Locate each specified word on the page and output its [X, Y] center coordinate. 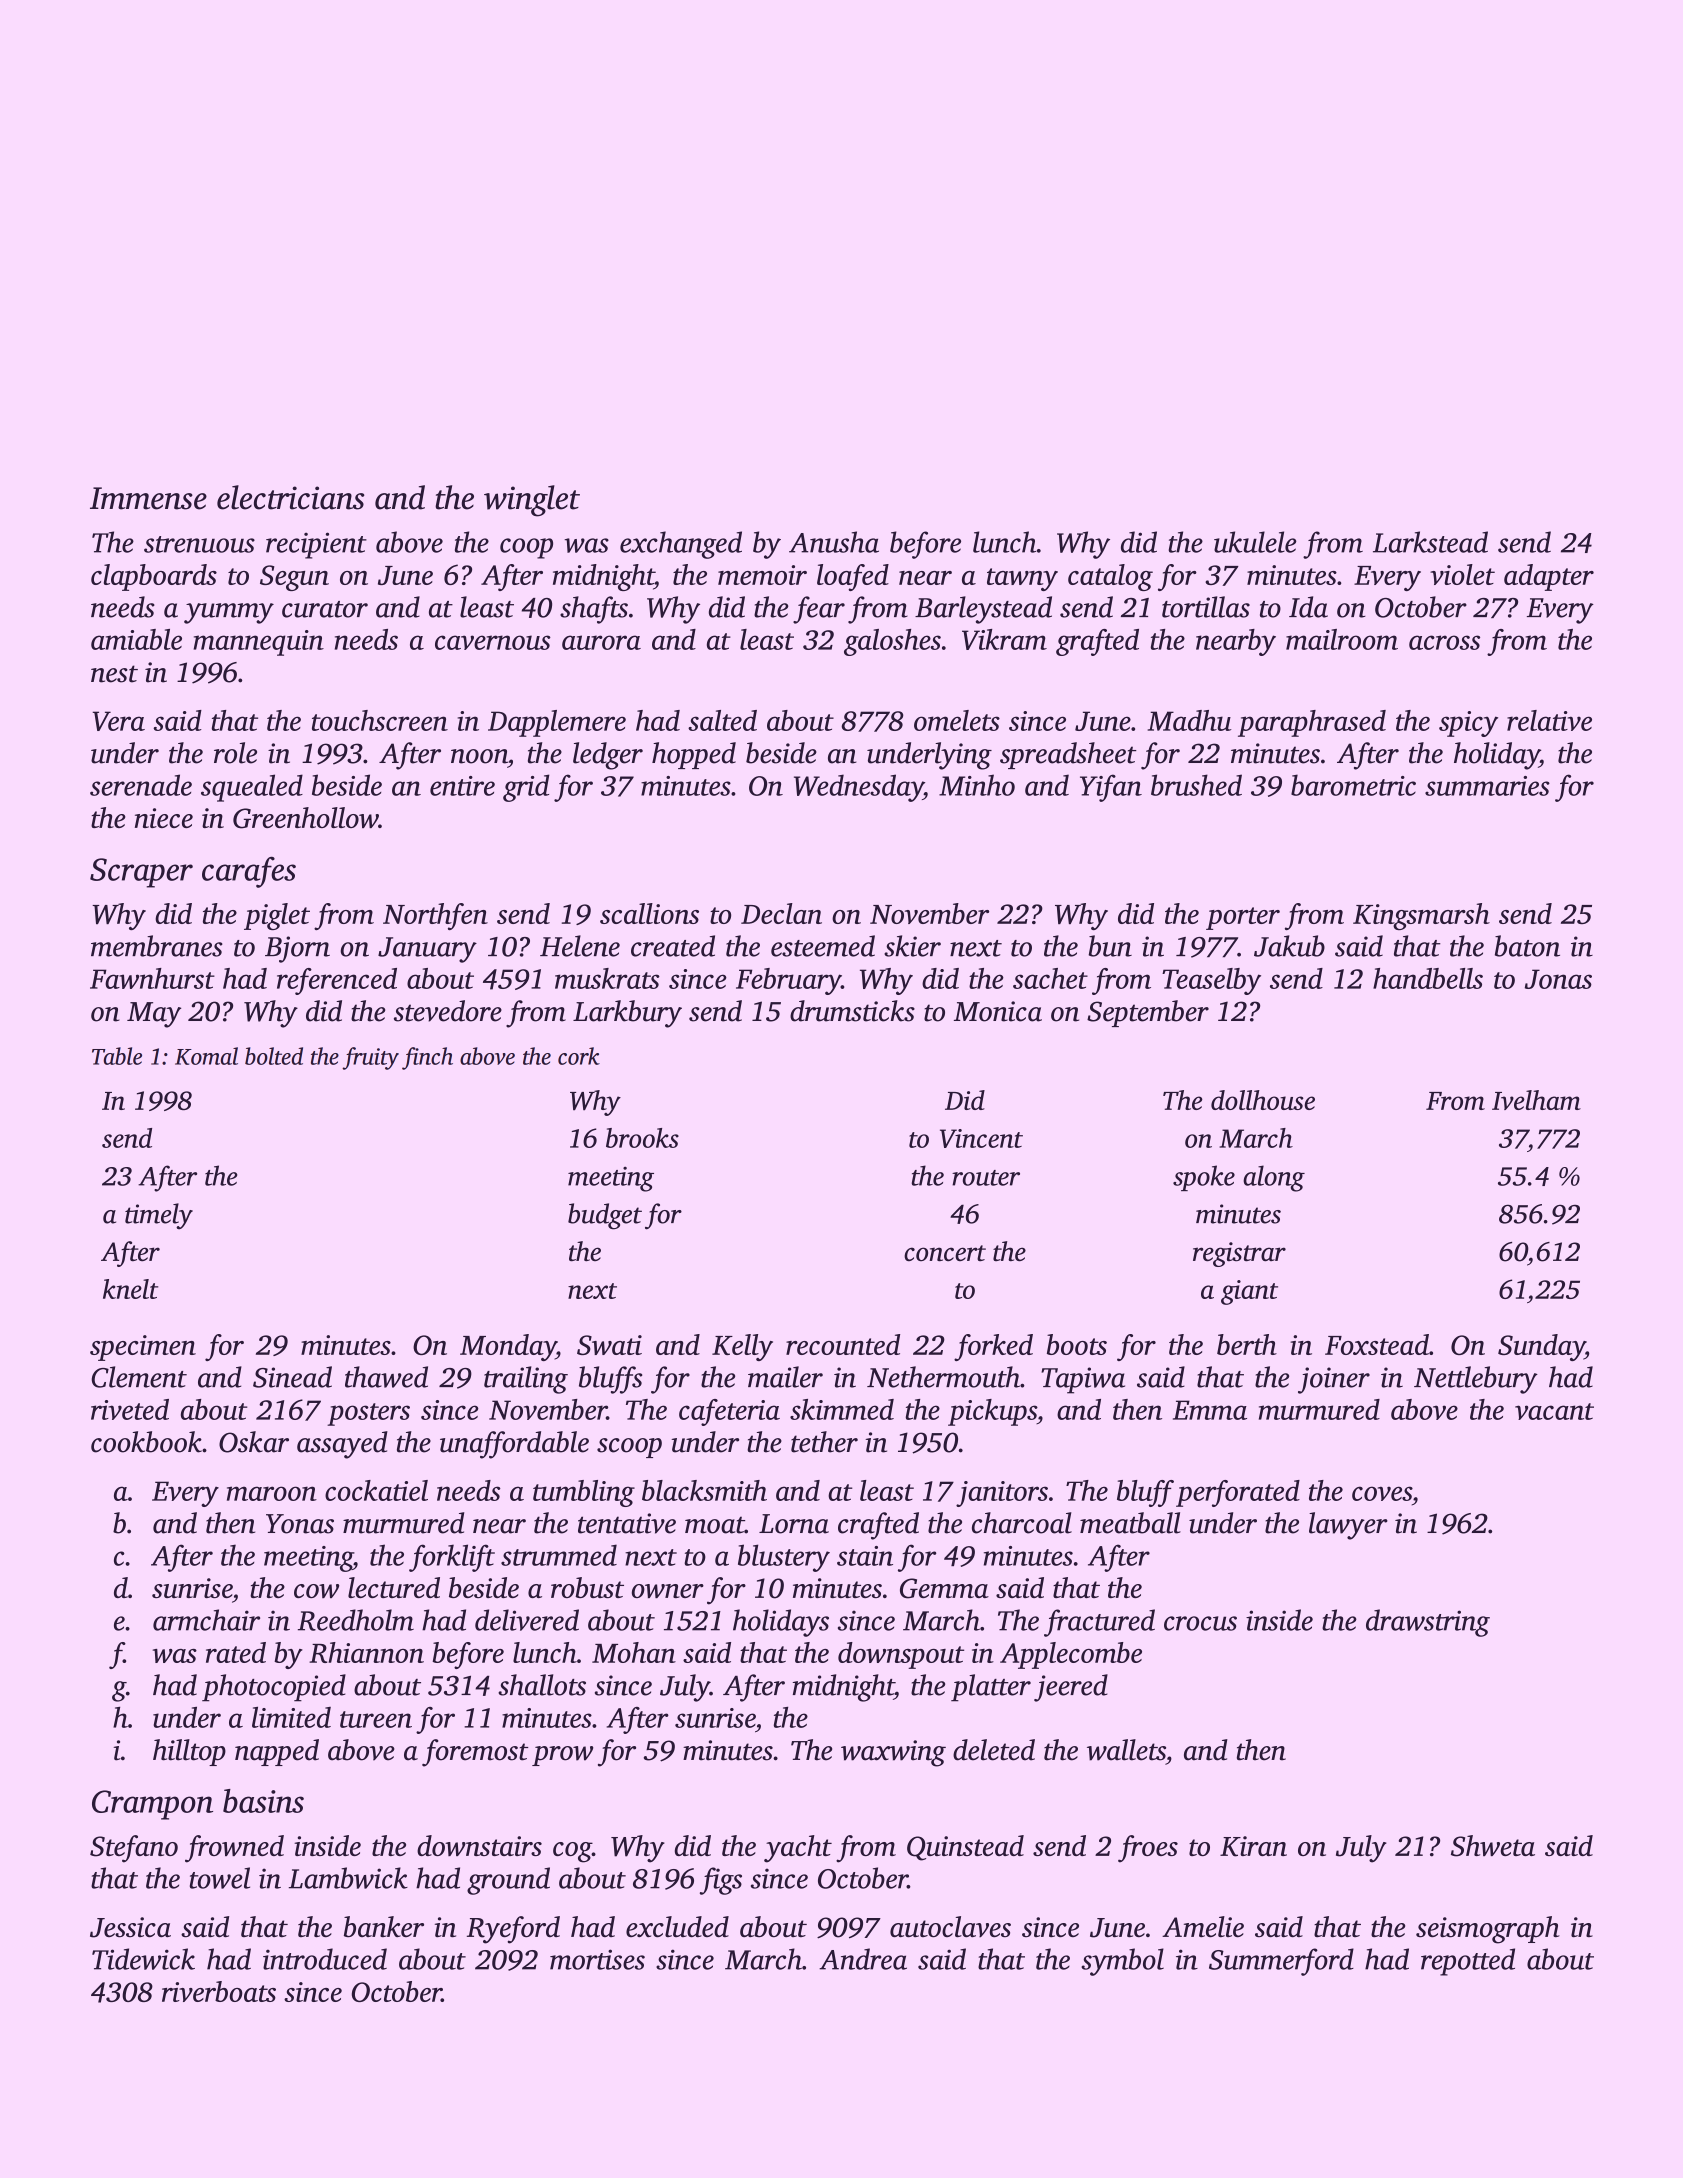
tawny [1022, 579]
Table [117, 1056]
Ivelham [1536, 1100]
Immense [148, 498]
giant [1249, 1292]
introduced [325, 1959]
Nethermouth [943, 1377]
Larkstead [1430, 542]
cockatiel [376, 1490]
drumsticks [852, 1011]
